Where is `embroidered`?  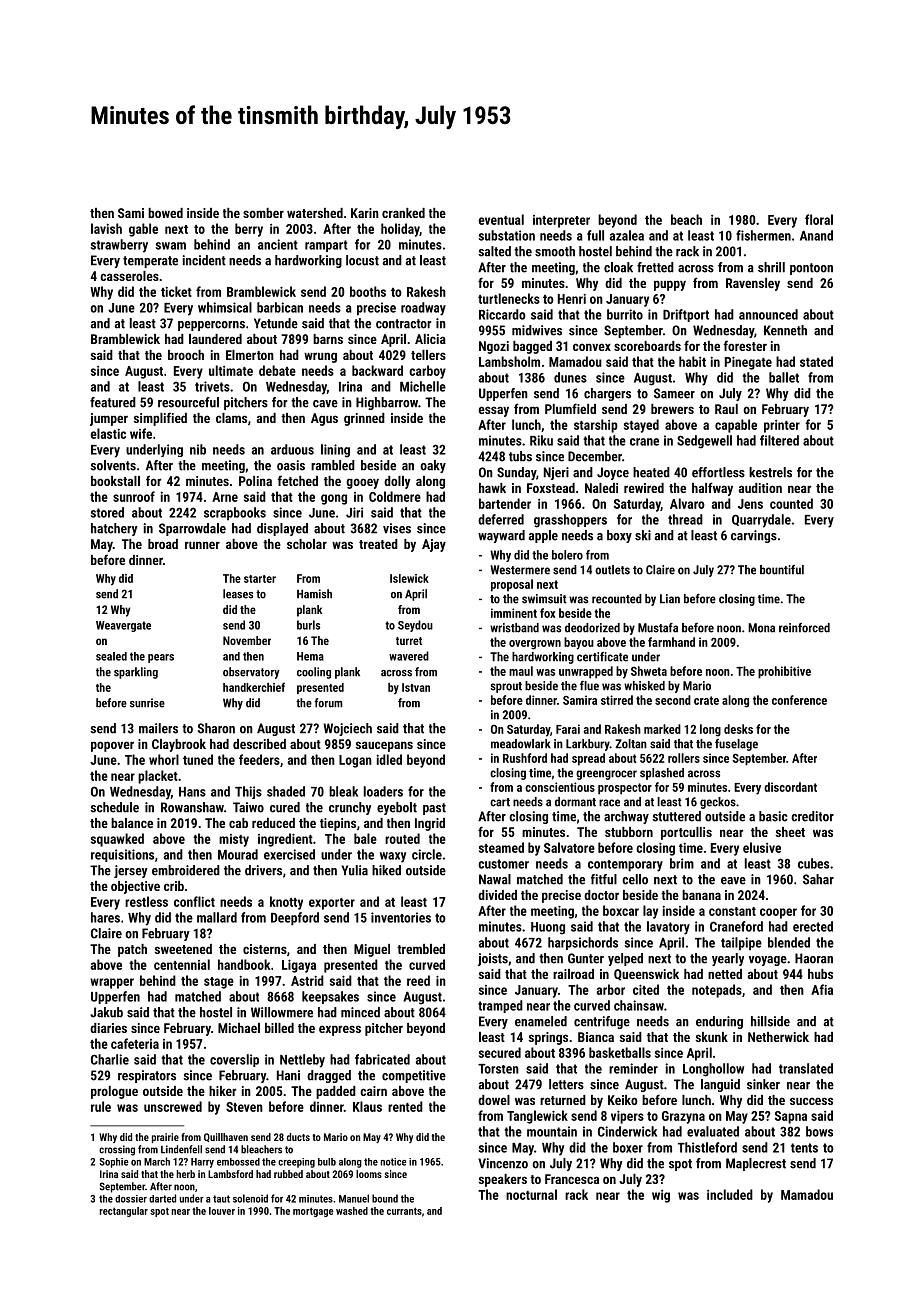
embroidered is located at coordinates (186, 870).
